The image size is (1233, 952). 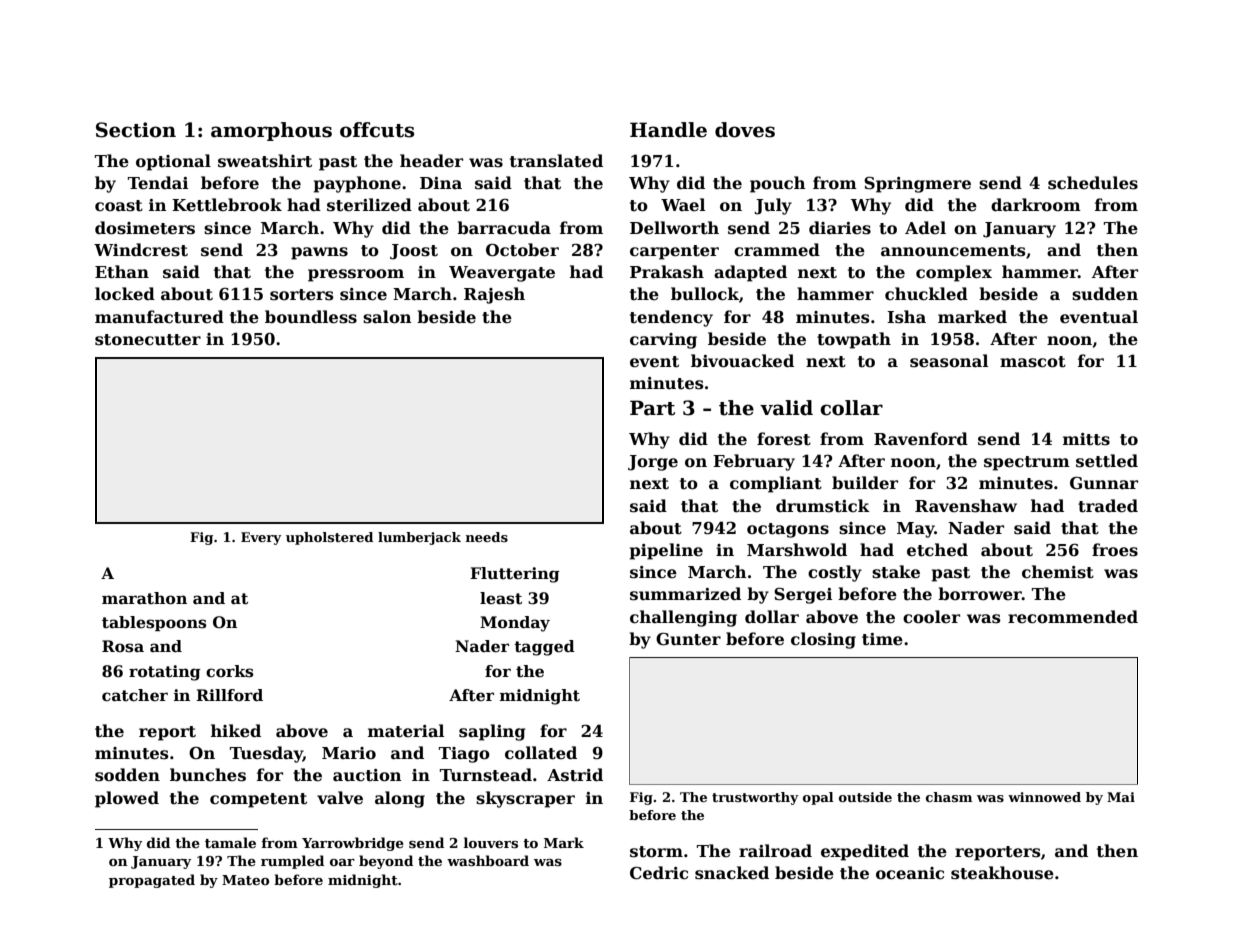 What do you see at coordinates (937, 550) in the document?
I see `etched` at bounding box center [937, 550].
